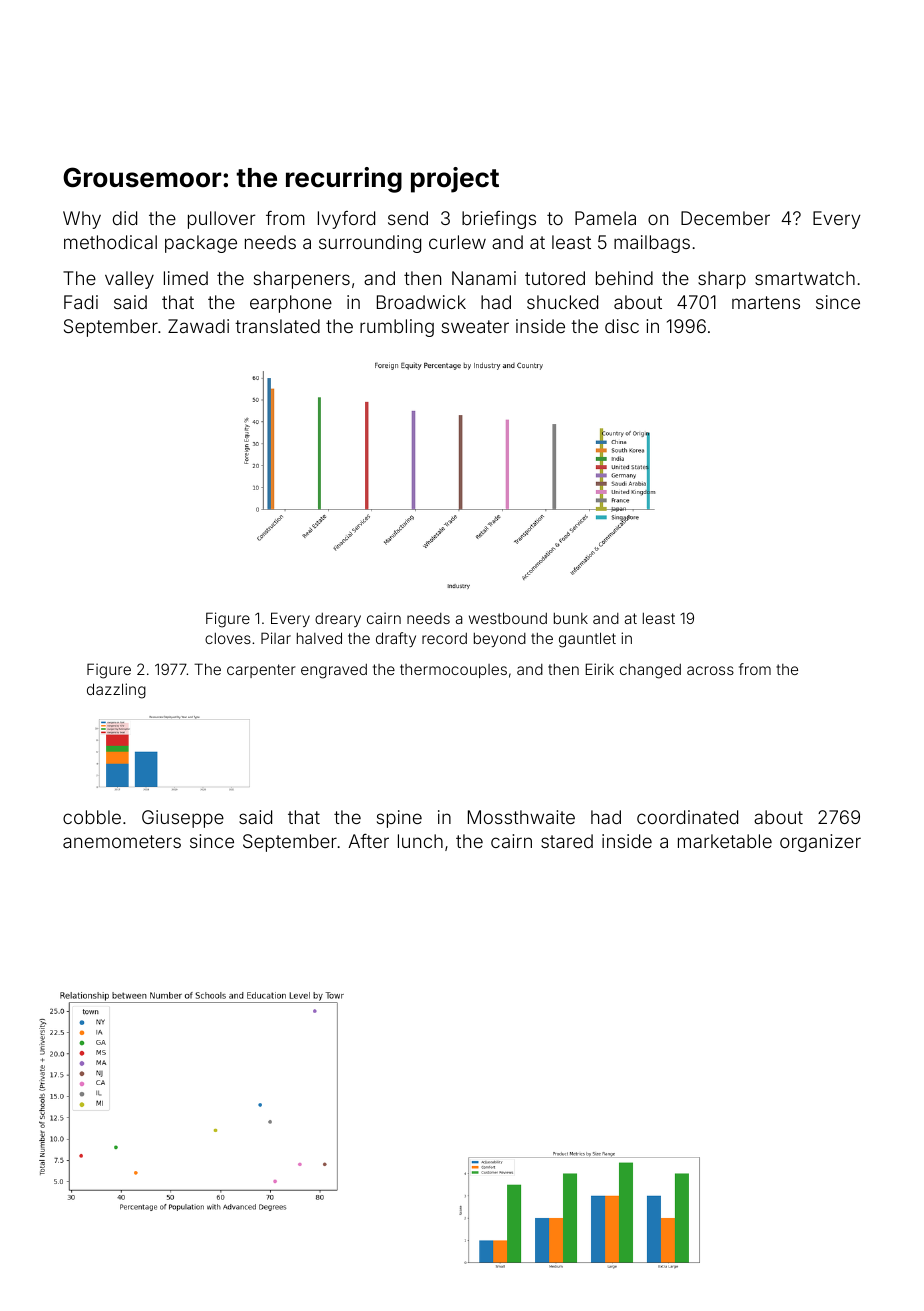 The image size is (924, 1311). What do you see at coordinates (228, 638) in the page?
I see `cloves` at bounding box center [228, 638].
